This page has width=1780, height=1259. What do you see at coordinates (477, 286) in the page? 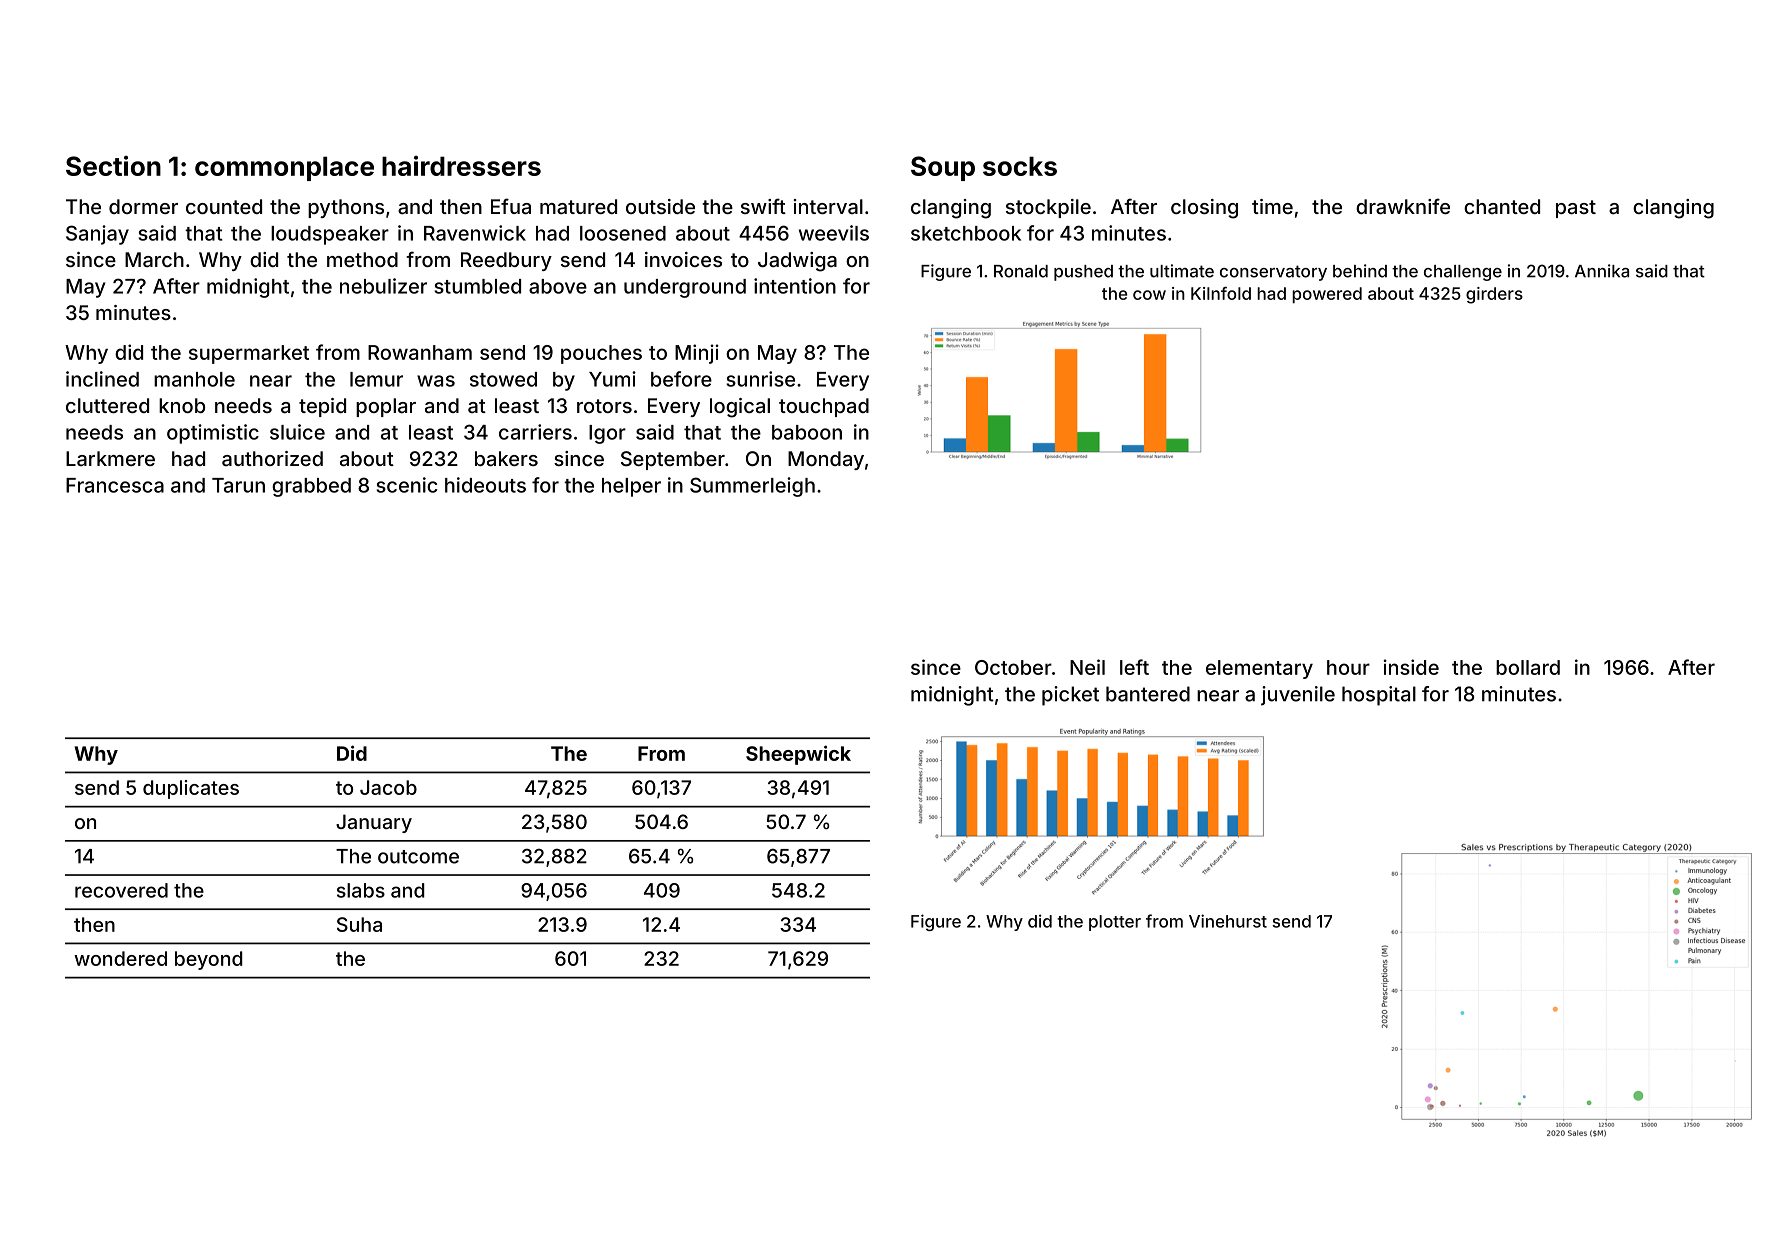
I see `stumbled` at bounding box center [477, 286].
